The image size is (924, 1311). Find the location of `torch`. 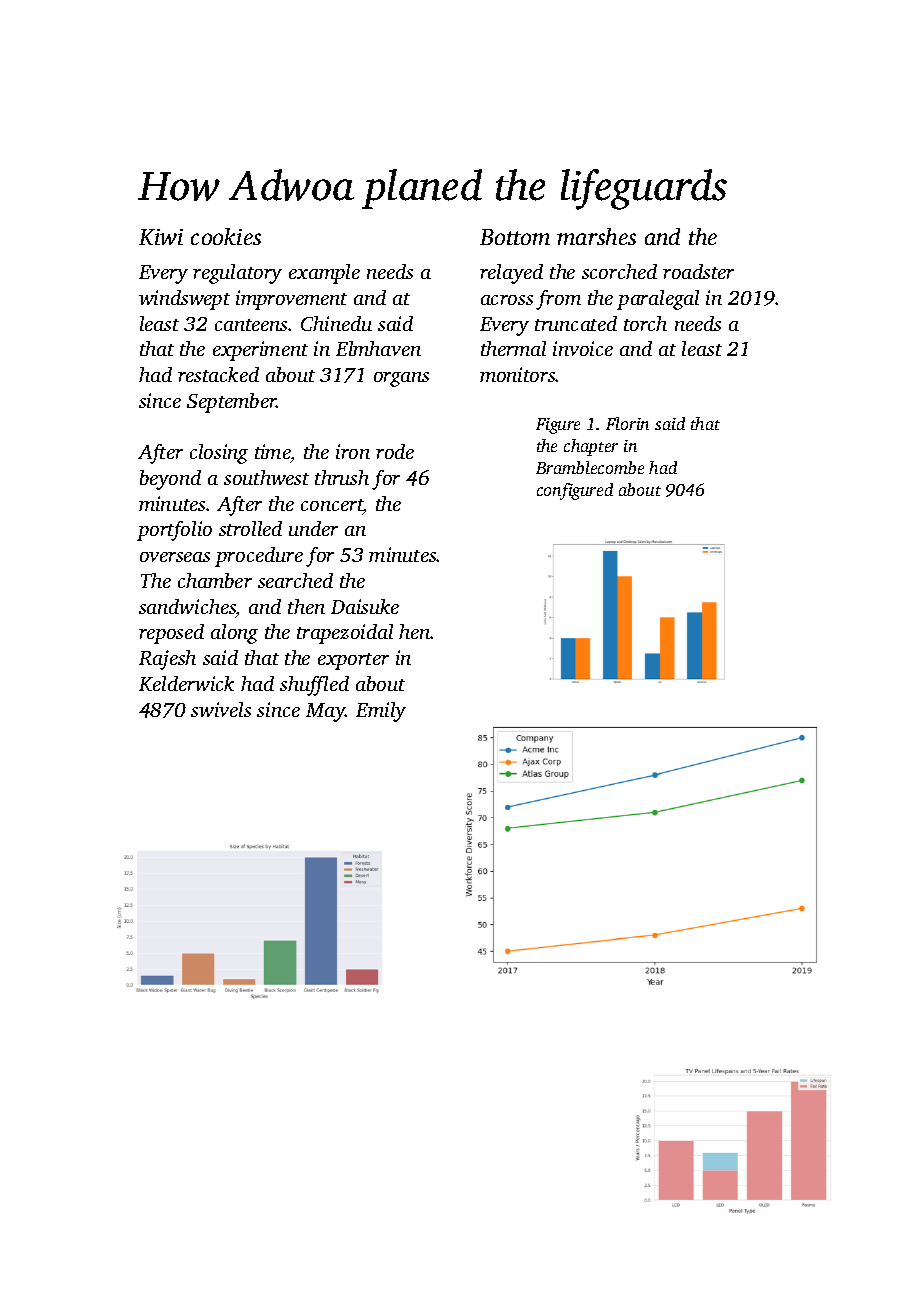

torch is located at coordinates (645, 323).
